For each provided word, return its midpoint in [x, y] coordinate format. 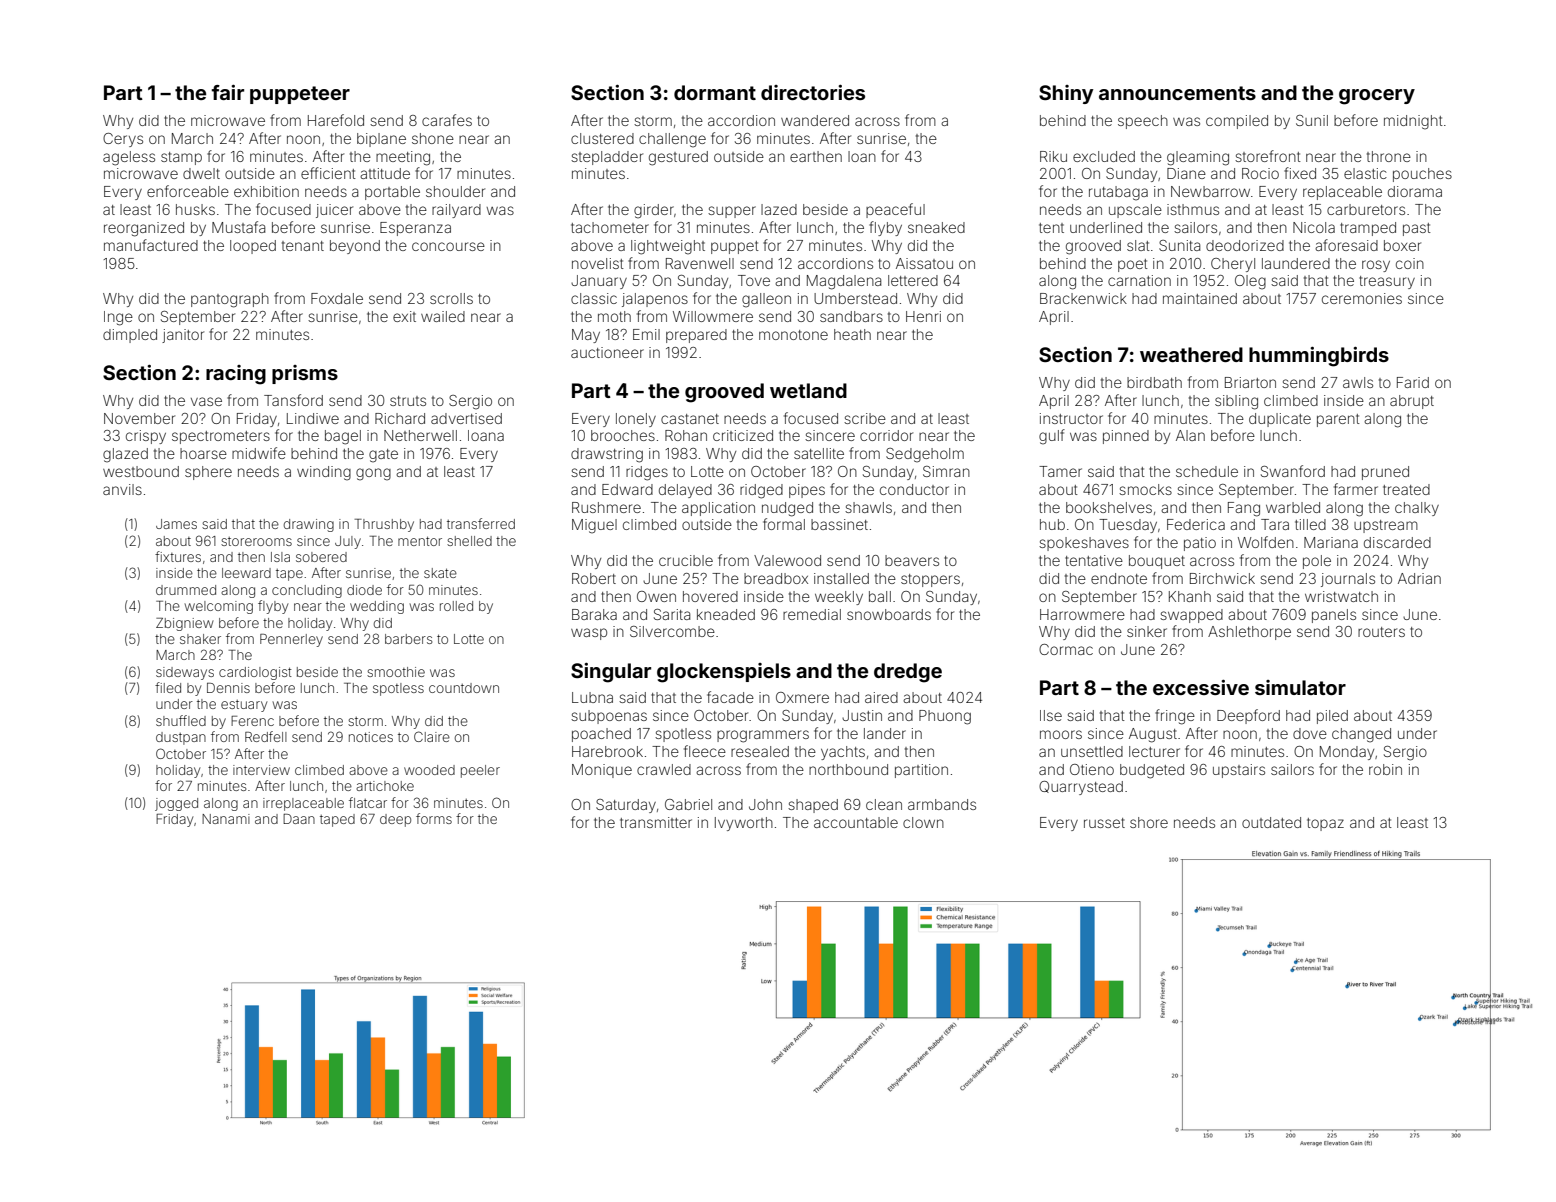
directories [813, 92]
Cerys [123, 140]
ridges [647, 473]
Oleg [1250, 282]
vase [206, 401]
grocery [1377, 97]
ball [880, 596]
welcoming [219, 607]
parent [1338, 420]
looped [253, 247]
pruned [1385, 473]
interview [261, 770]
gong [373, 474]
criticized [743, 435]
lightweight [668, 247]
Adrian [1419, 578]
